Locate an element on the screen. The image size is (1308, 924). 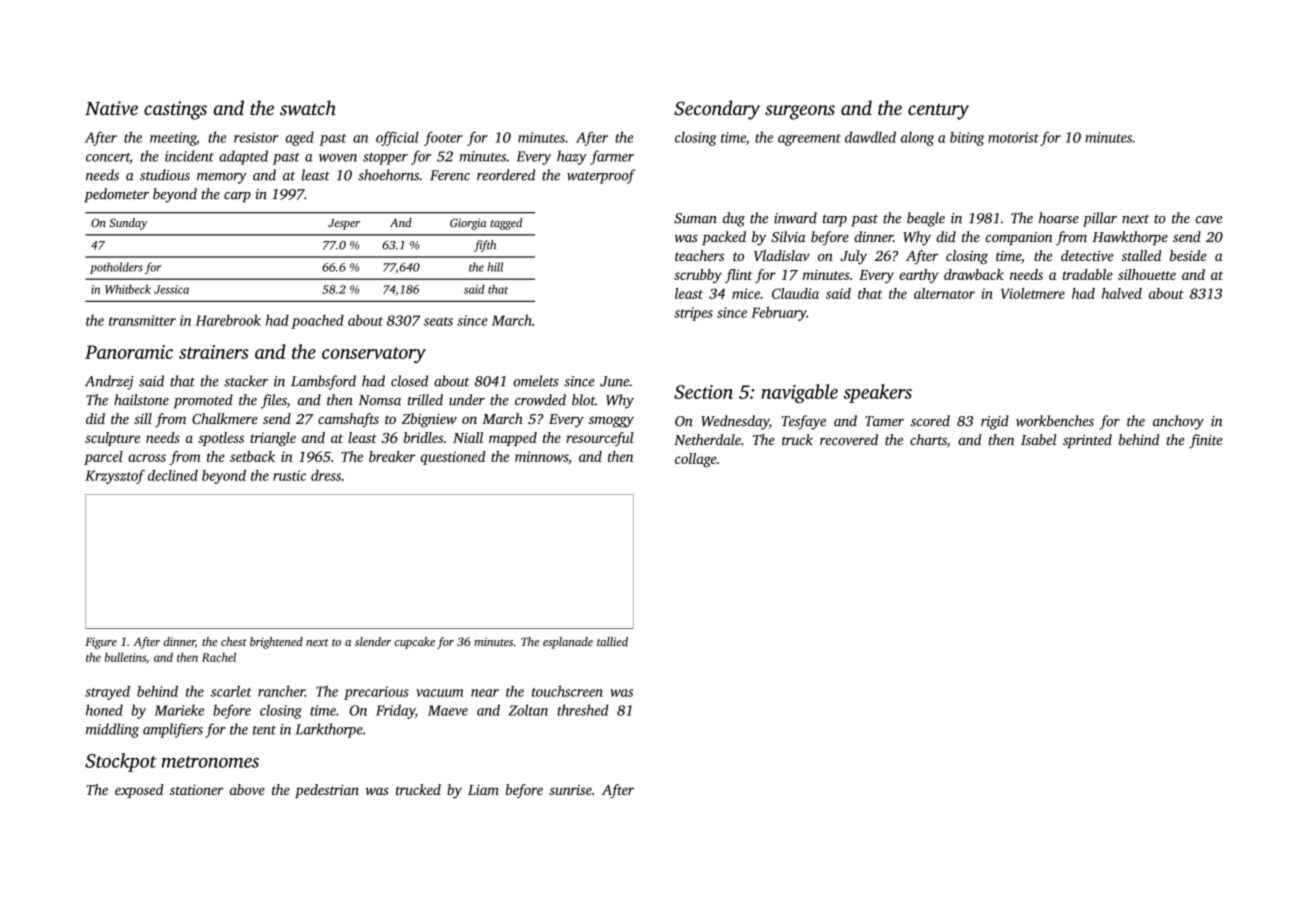
above is located at coordinates (247, 789).
